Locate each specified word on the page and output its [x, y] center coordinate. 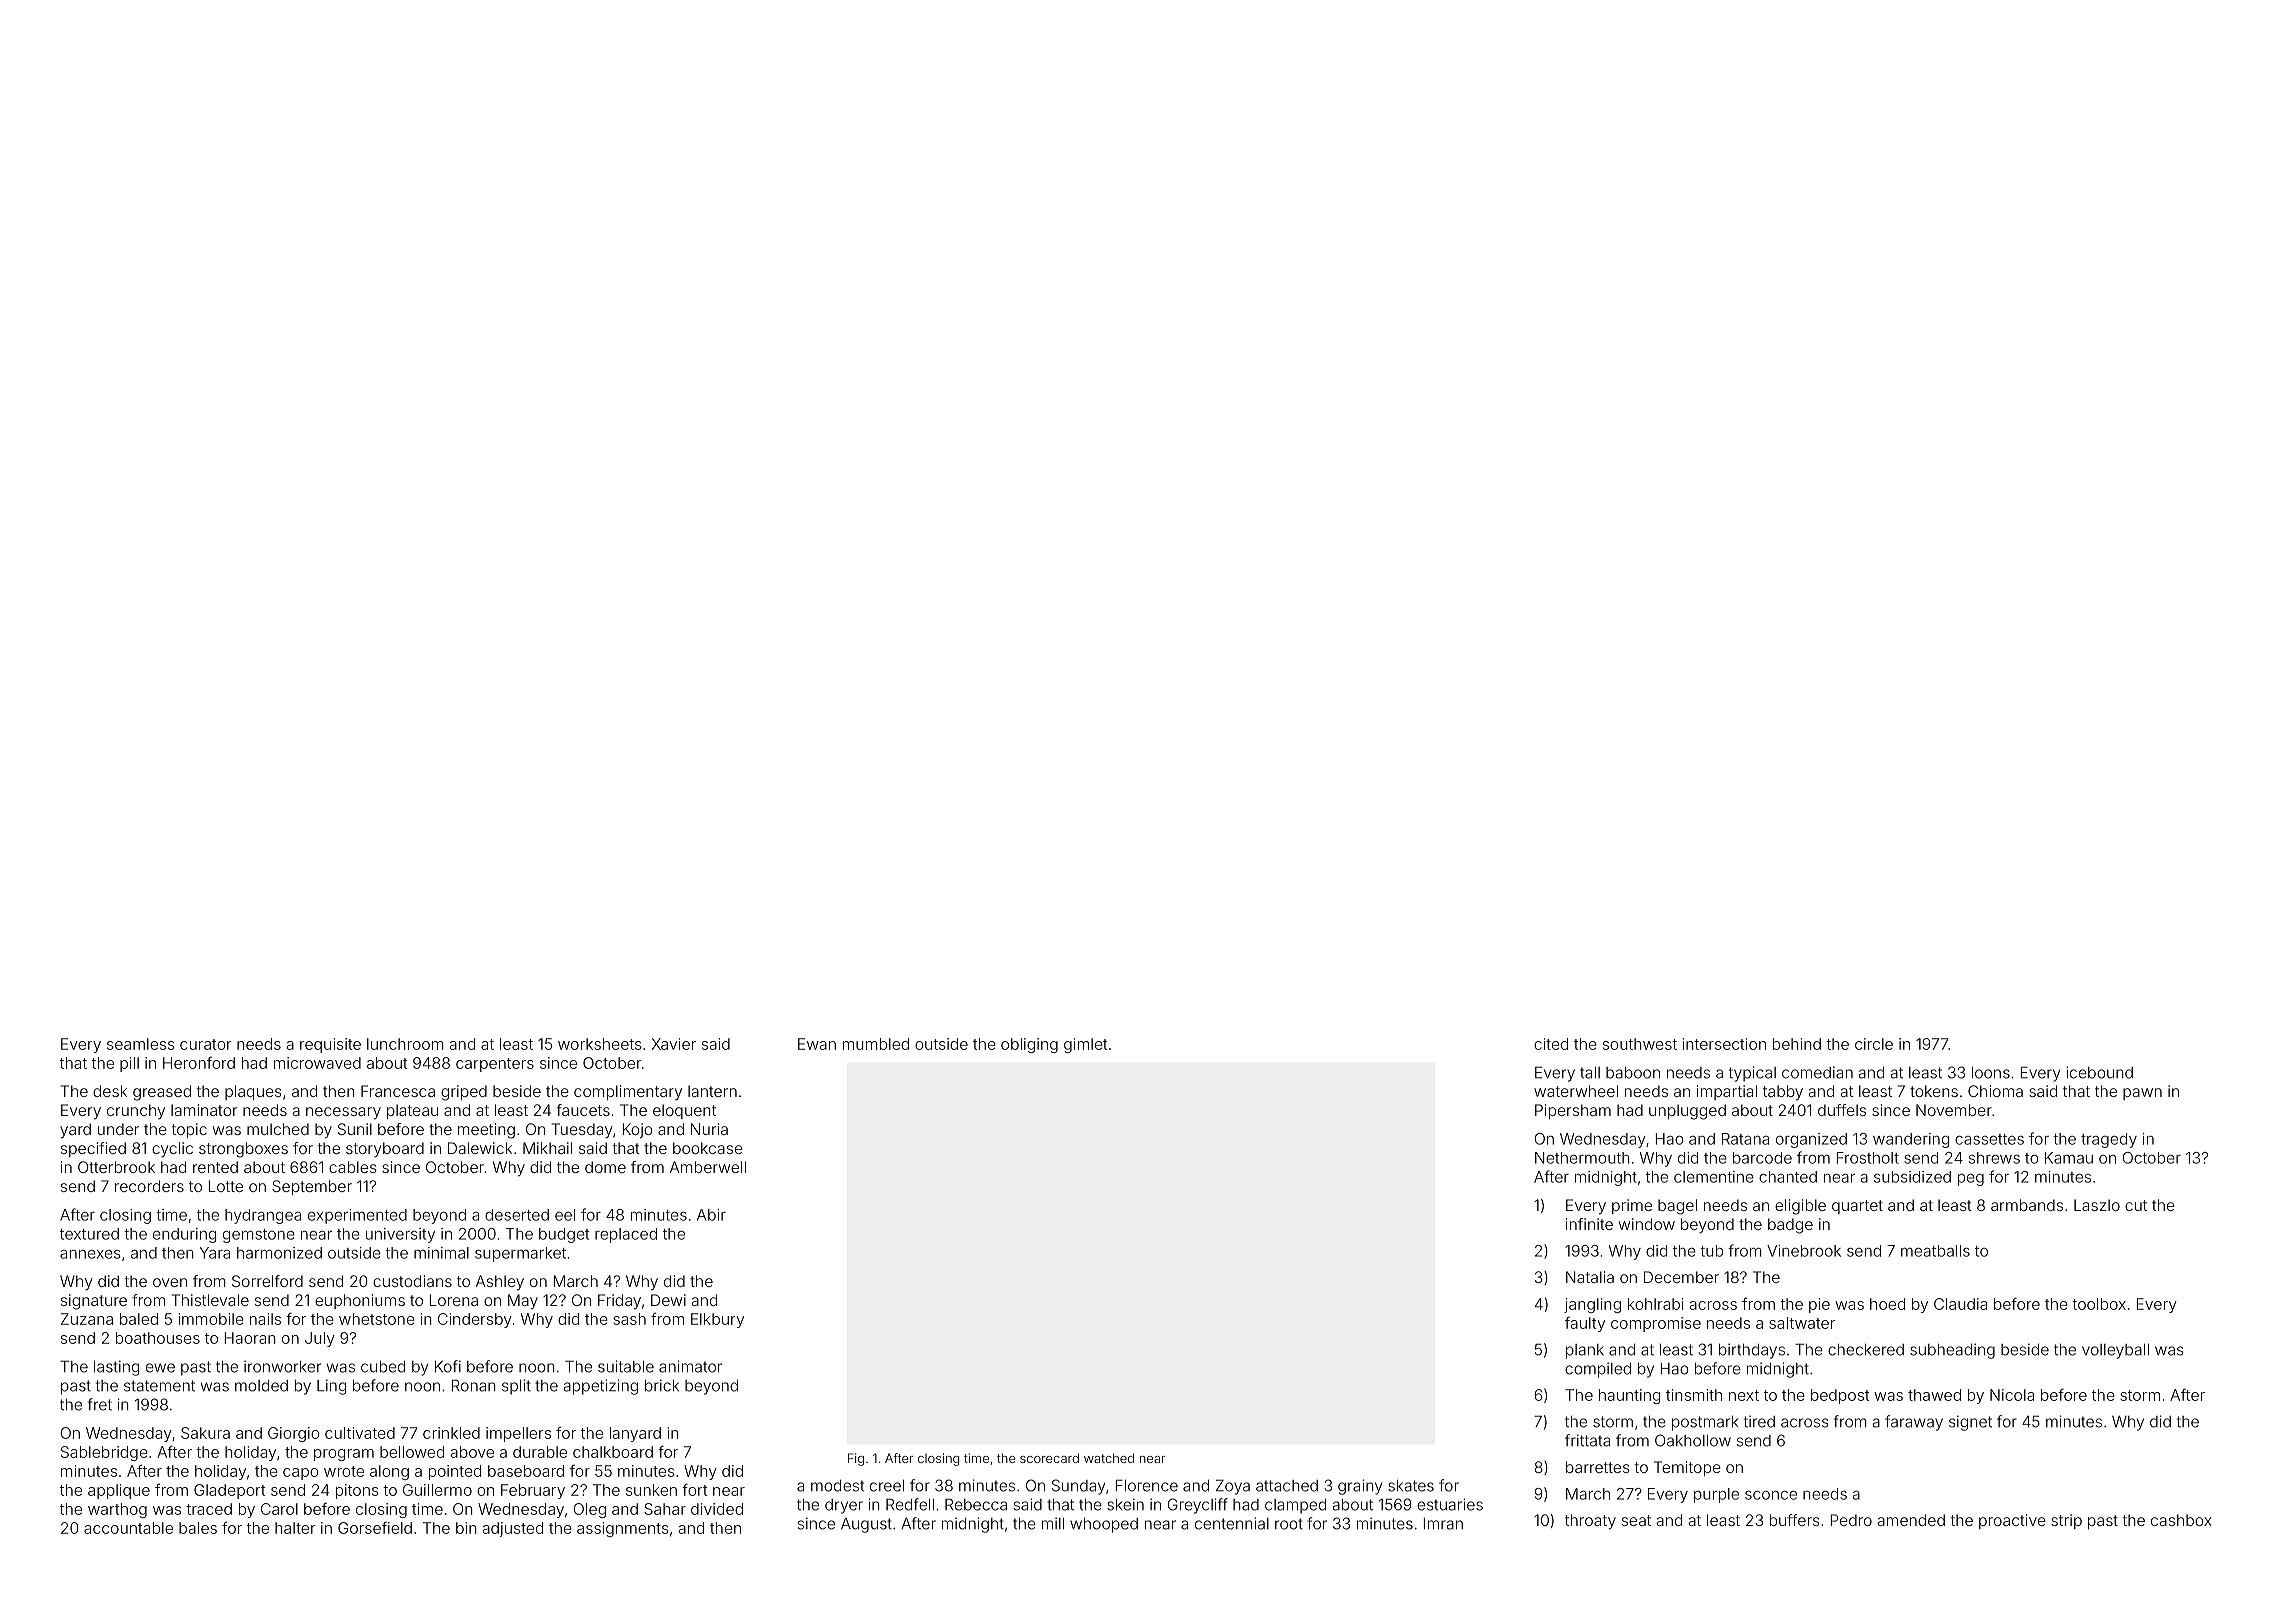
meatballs [1935, 1251]
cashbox [2181, 1520]
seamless [141, 1044]
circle [1874, 1044]
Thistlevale [210, 1300]
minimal [441, 1253]
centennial [1232, 1523]
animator [690, 1366]
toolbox [2099, 1304]
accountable [128, 1528]
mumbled [876, 1044]
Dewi [668, 1300]
